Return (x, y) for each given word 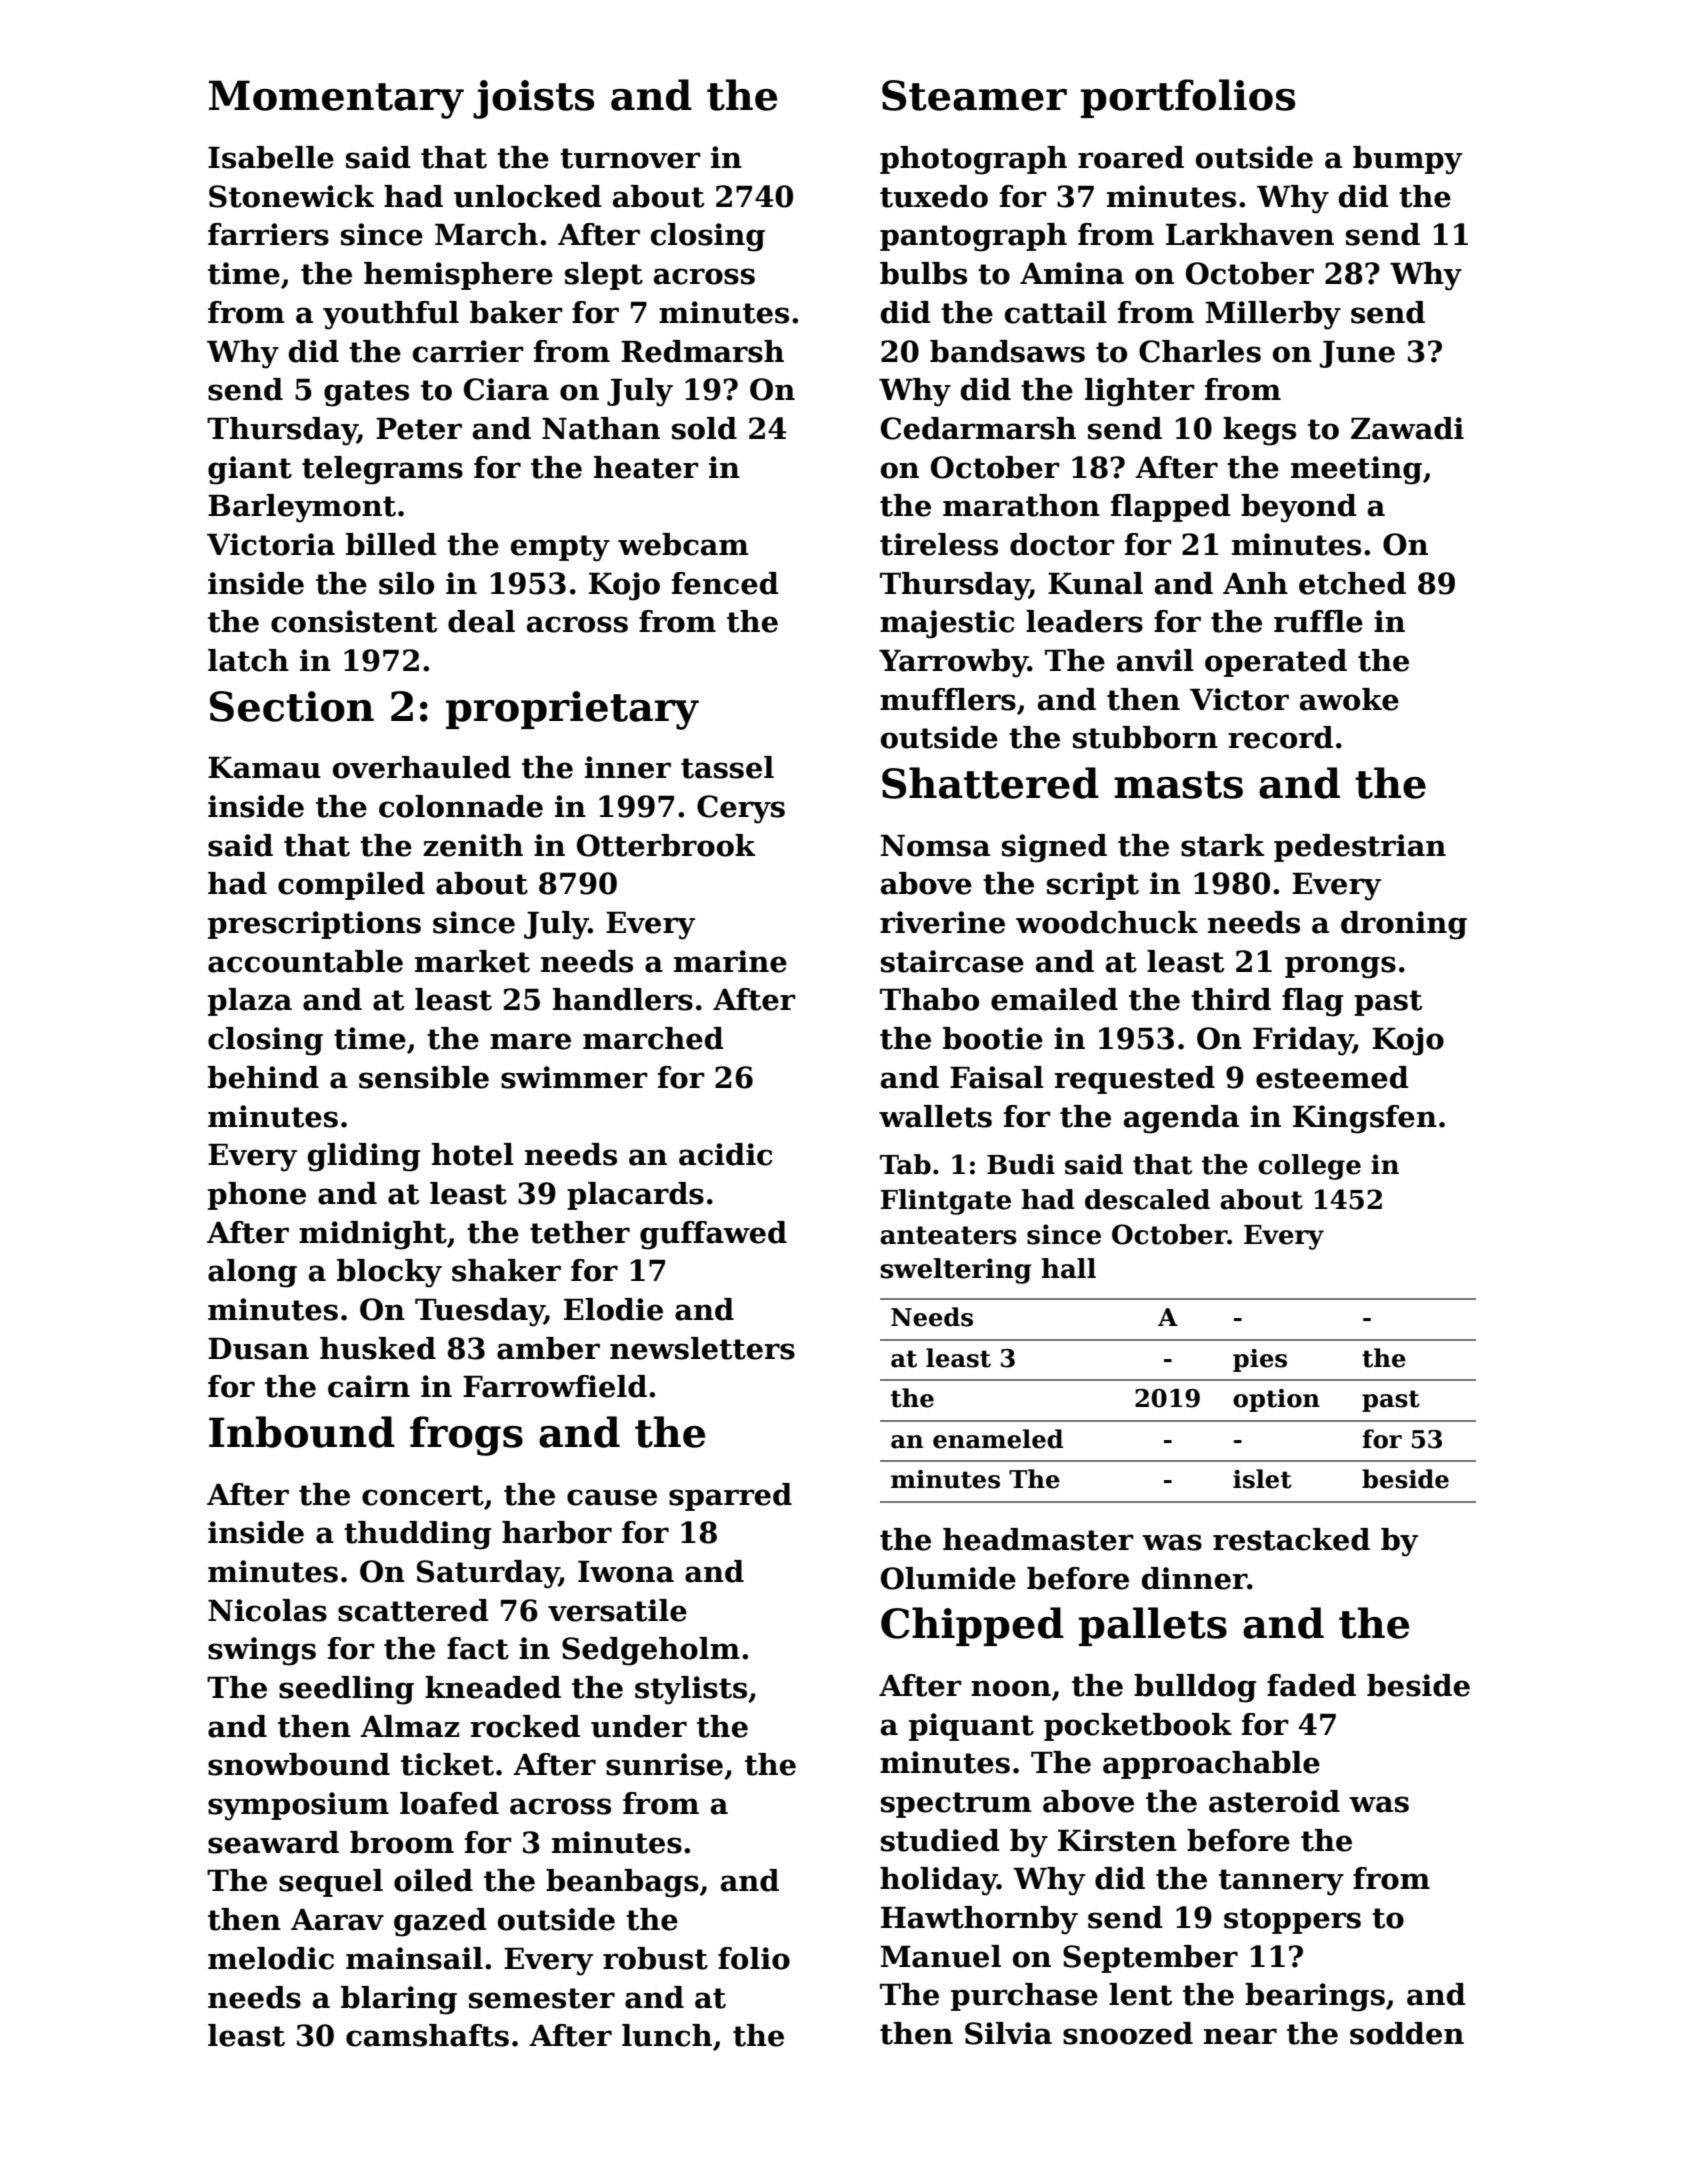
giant (250, 470)
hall (1068, 1268)
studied (940, 1840)
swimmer (574, 1077)
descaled (1147, 1199)
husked (378, 1348)
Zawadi (1407, 428)
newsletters (702, 1348)
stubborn (1145, 737)
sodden (1407, 2033)
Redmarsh (702, 351)
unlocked (528, 196)
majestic (947, 624)
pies (1260, 1360)
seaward (273, 1842)
